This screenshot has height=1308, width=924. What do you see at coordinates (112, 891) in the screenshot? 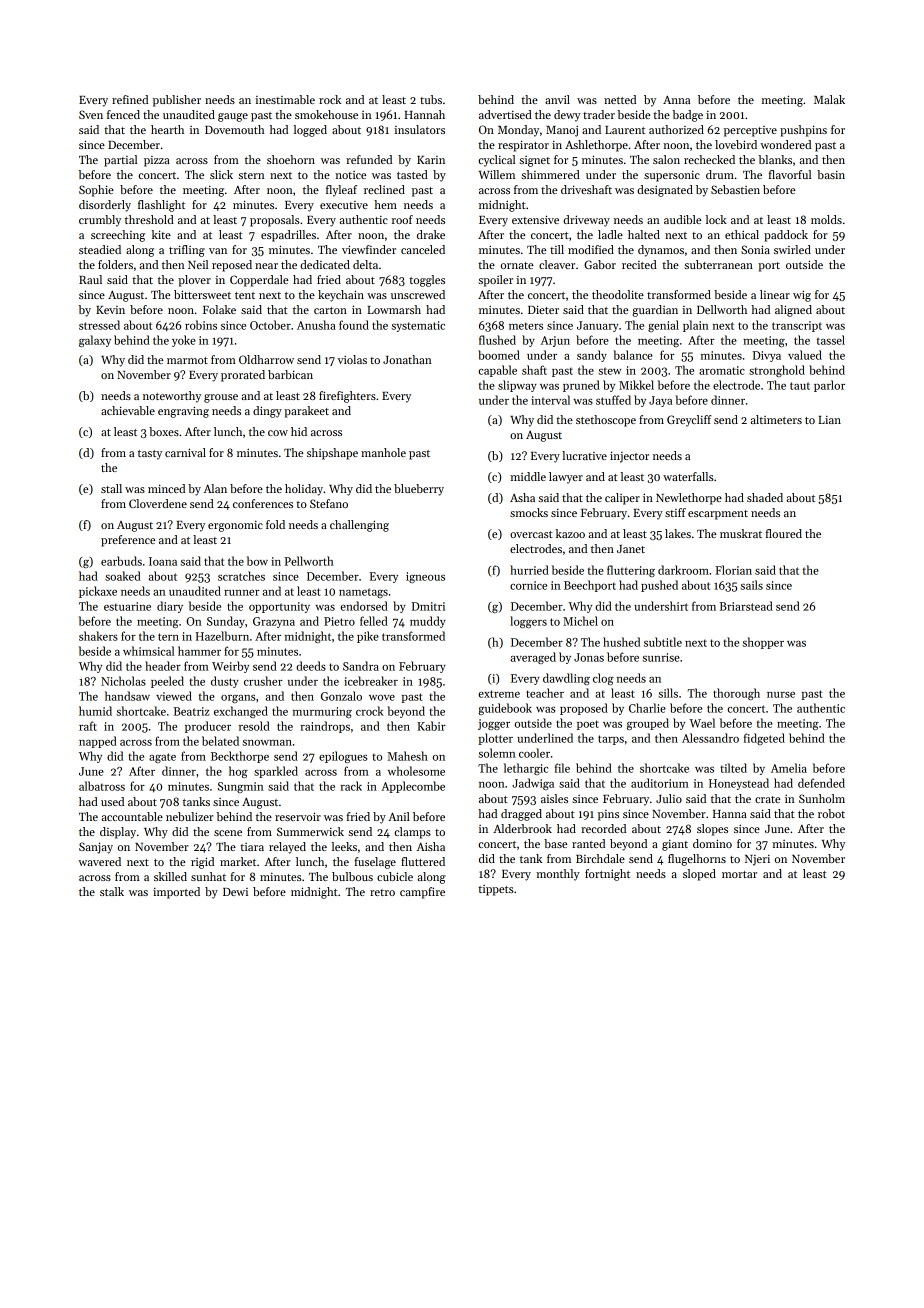
I see `stalk` at bounding box center [112, 891].
